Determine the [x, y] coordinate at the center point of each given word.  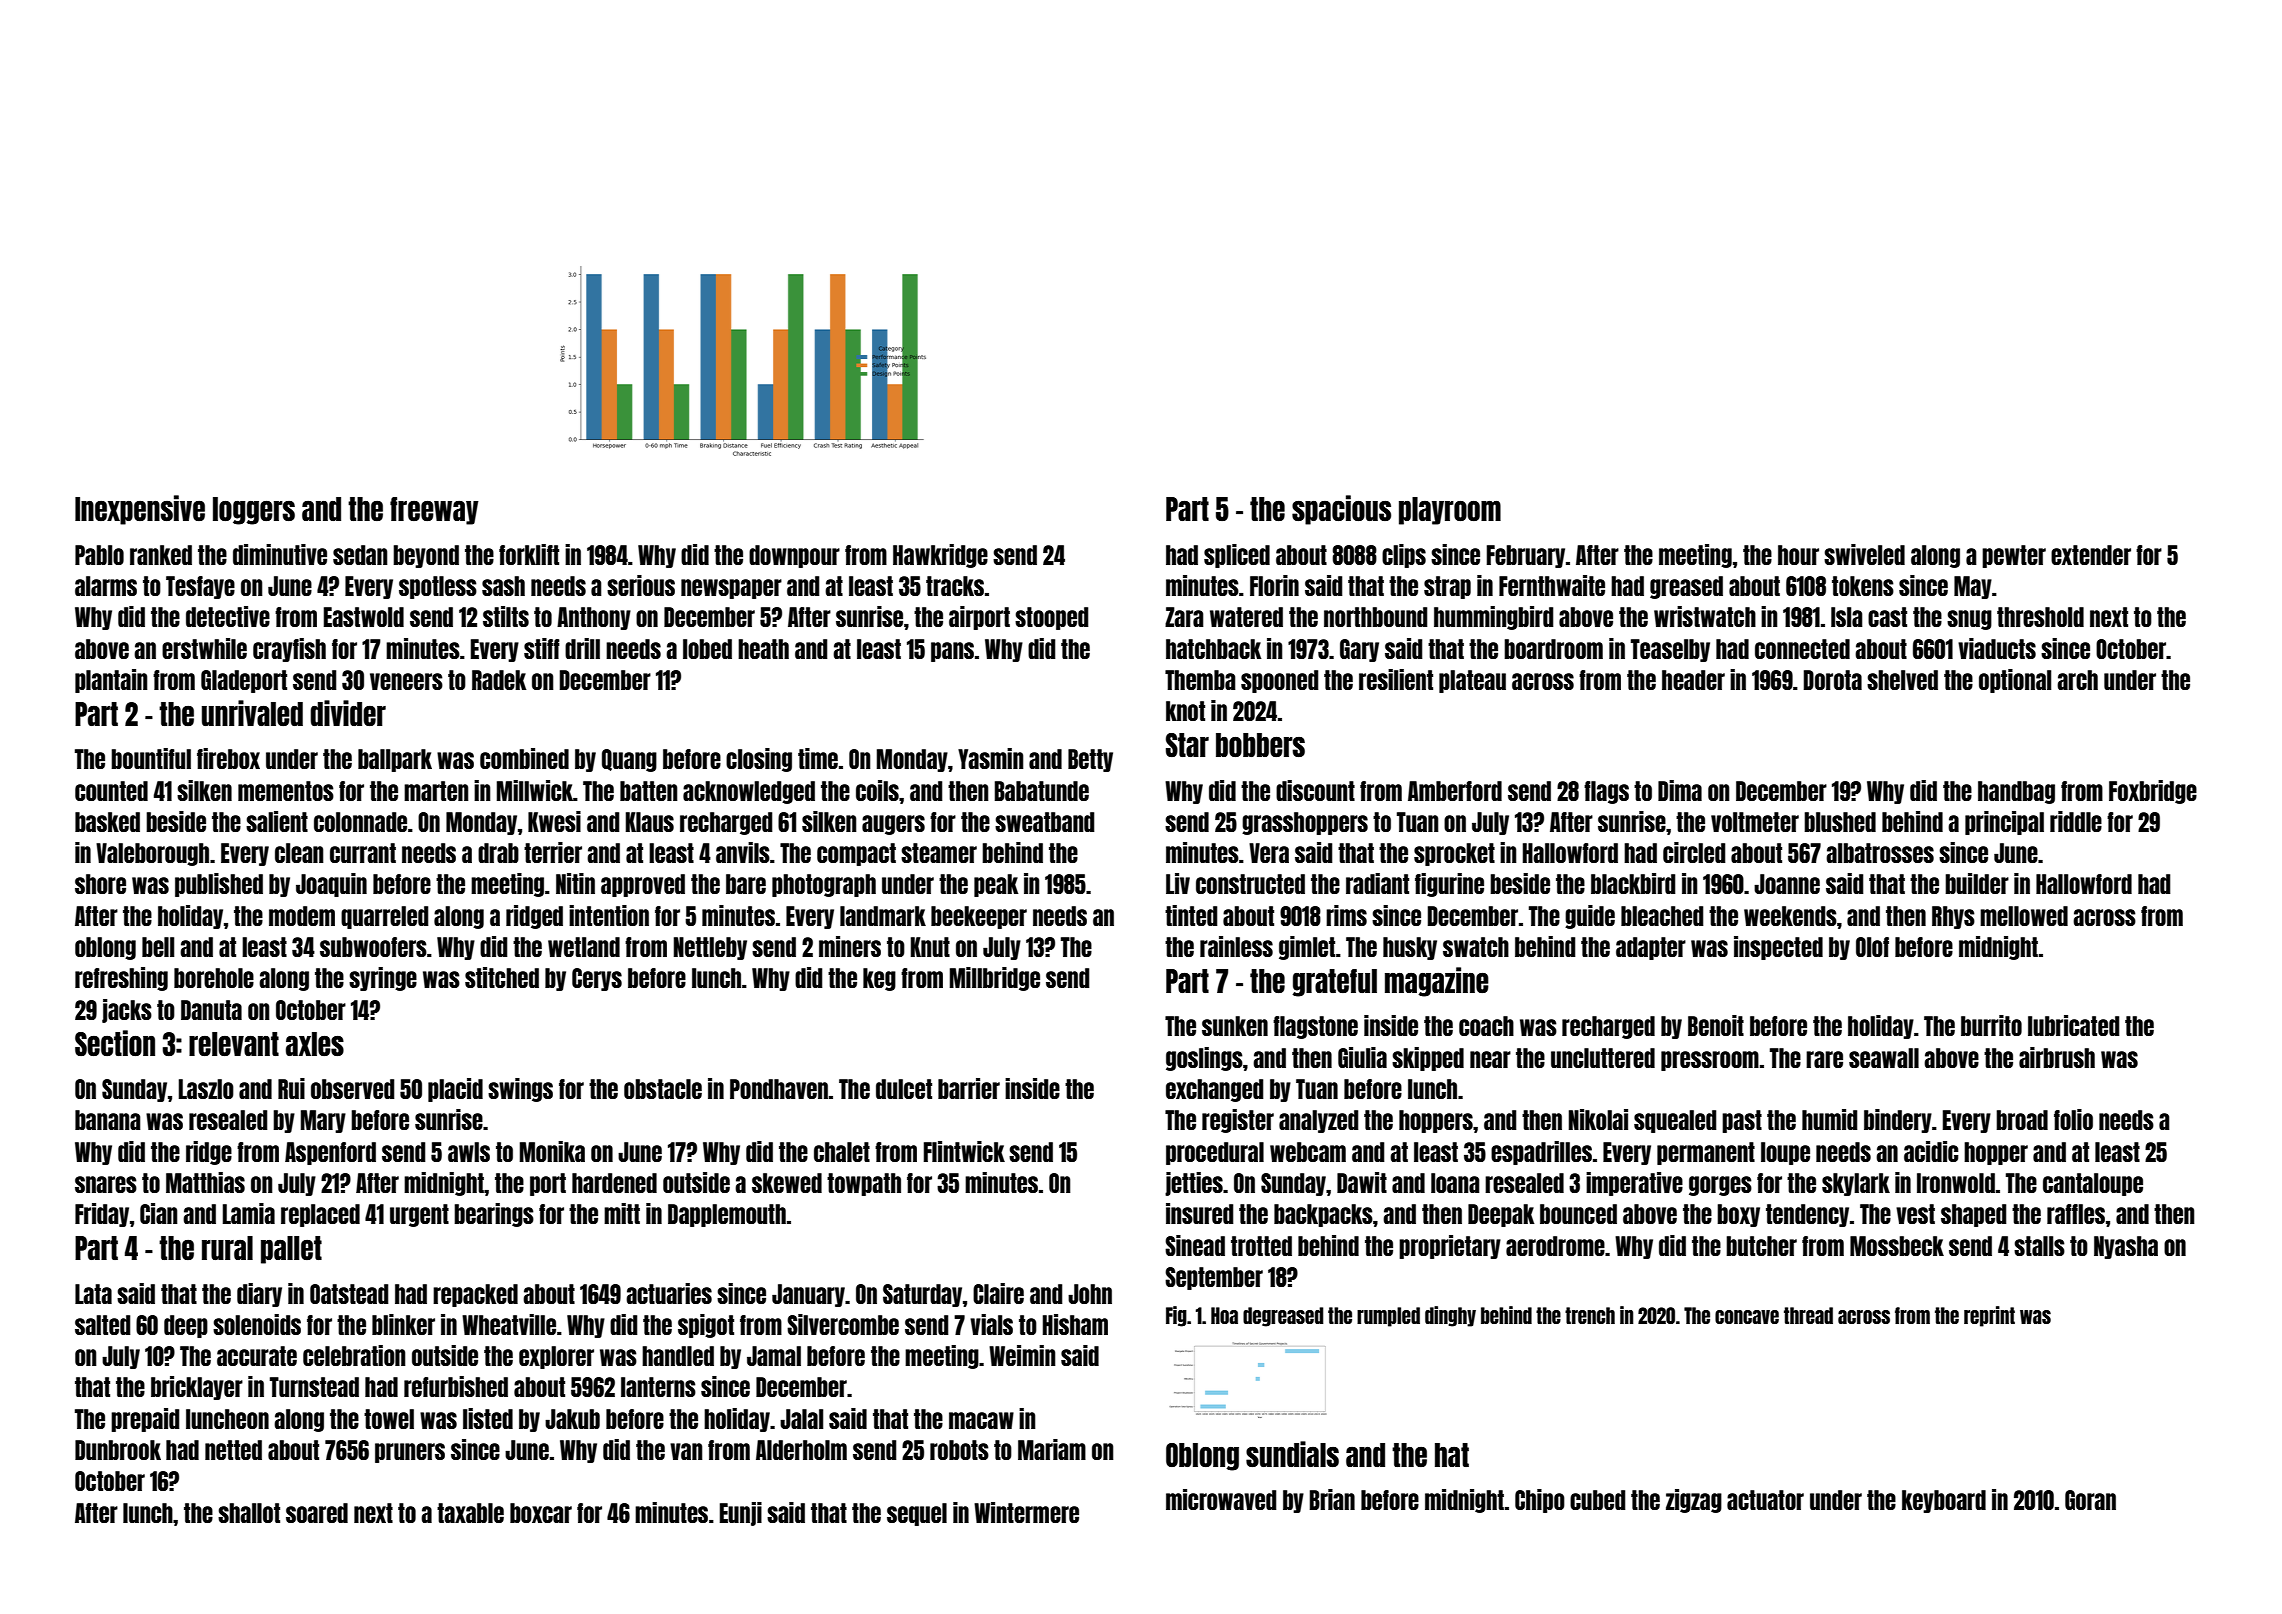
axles [315, 1044]
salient [277, 821]
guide [1590, 917]
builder [1977, 883]
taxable [470, 1513]
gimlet [1307, 948]
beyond [426, 556]
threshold [2040, 617]
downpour [794, 556]
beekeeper [979, 917]
